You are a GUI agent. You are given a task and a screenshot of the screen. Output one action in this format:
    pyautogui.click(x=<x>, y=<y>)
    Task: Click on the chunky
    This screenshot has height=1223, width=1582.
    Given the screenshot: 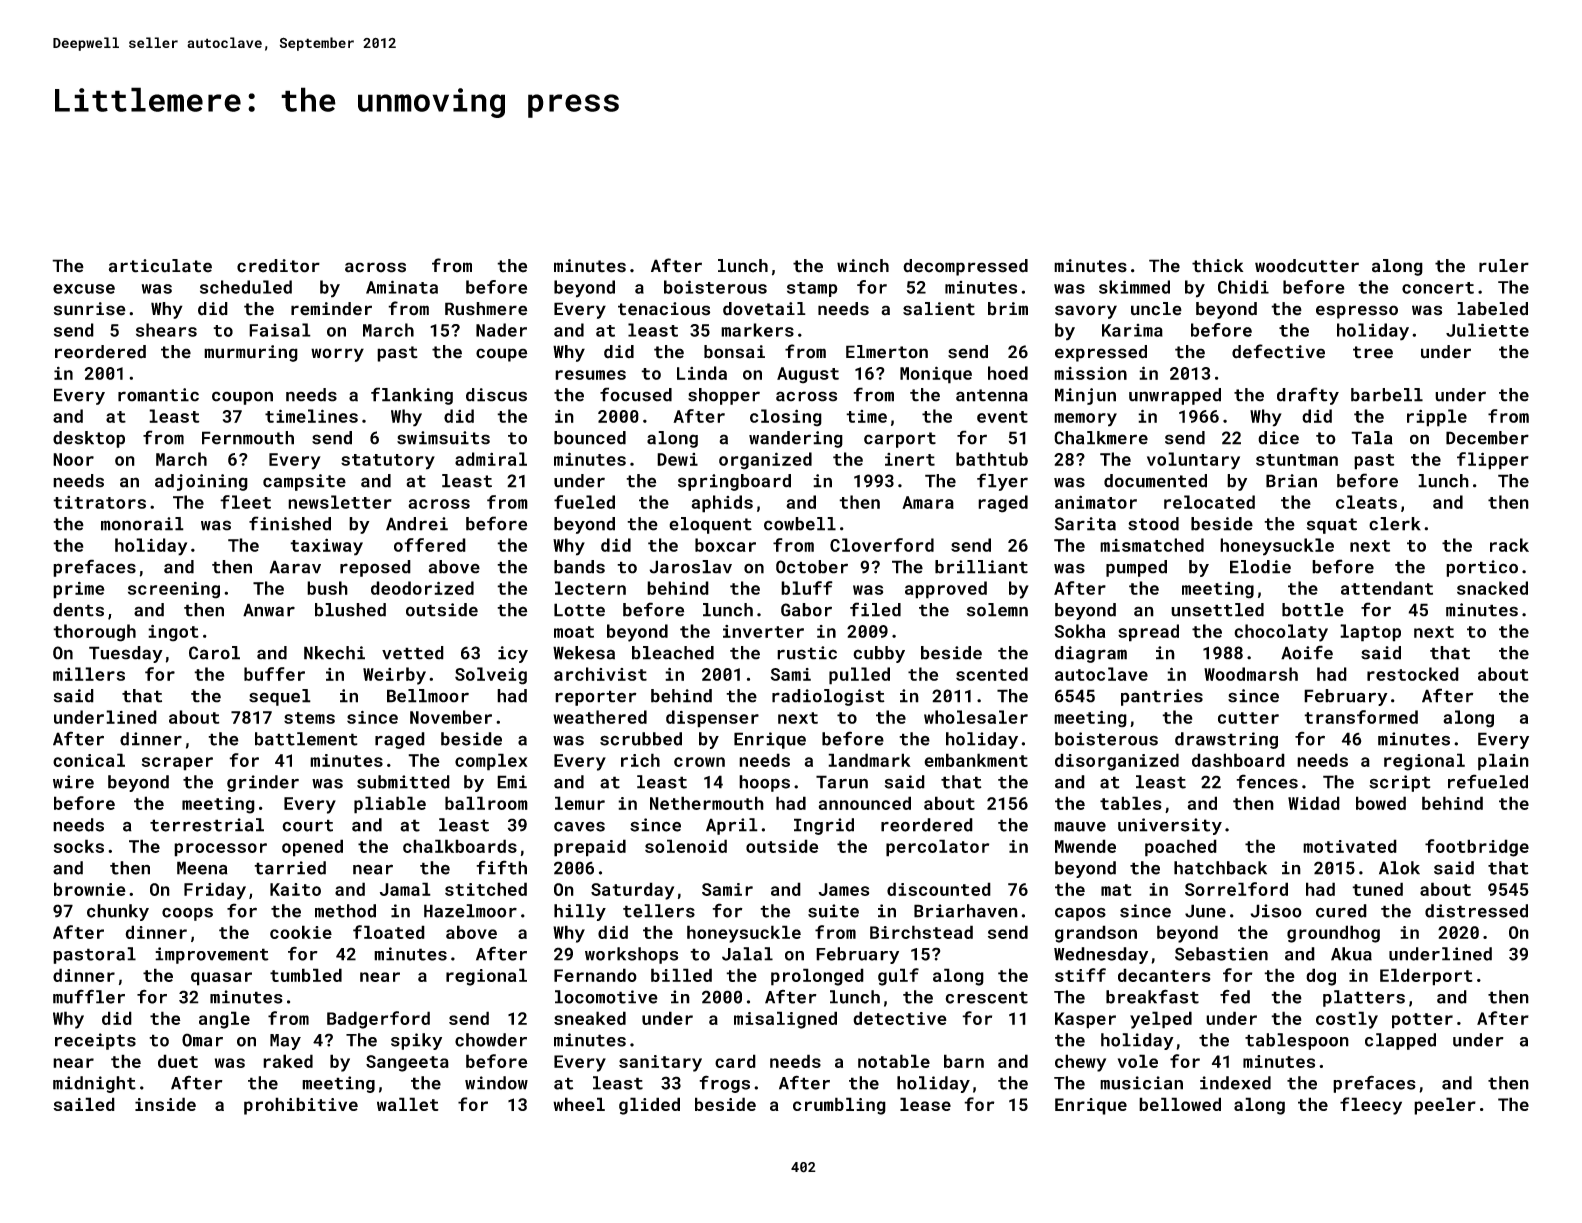 What is the action you would take?
    pyautogui.click(x=118, y=912)
